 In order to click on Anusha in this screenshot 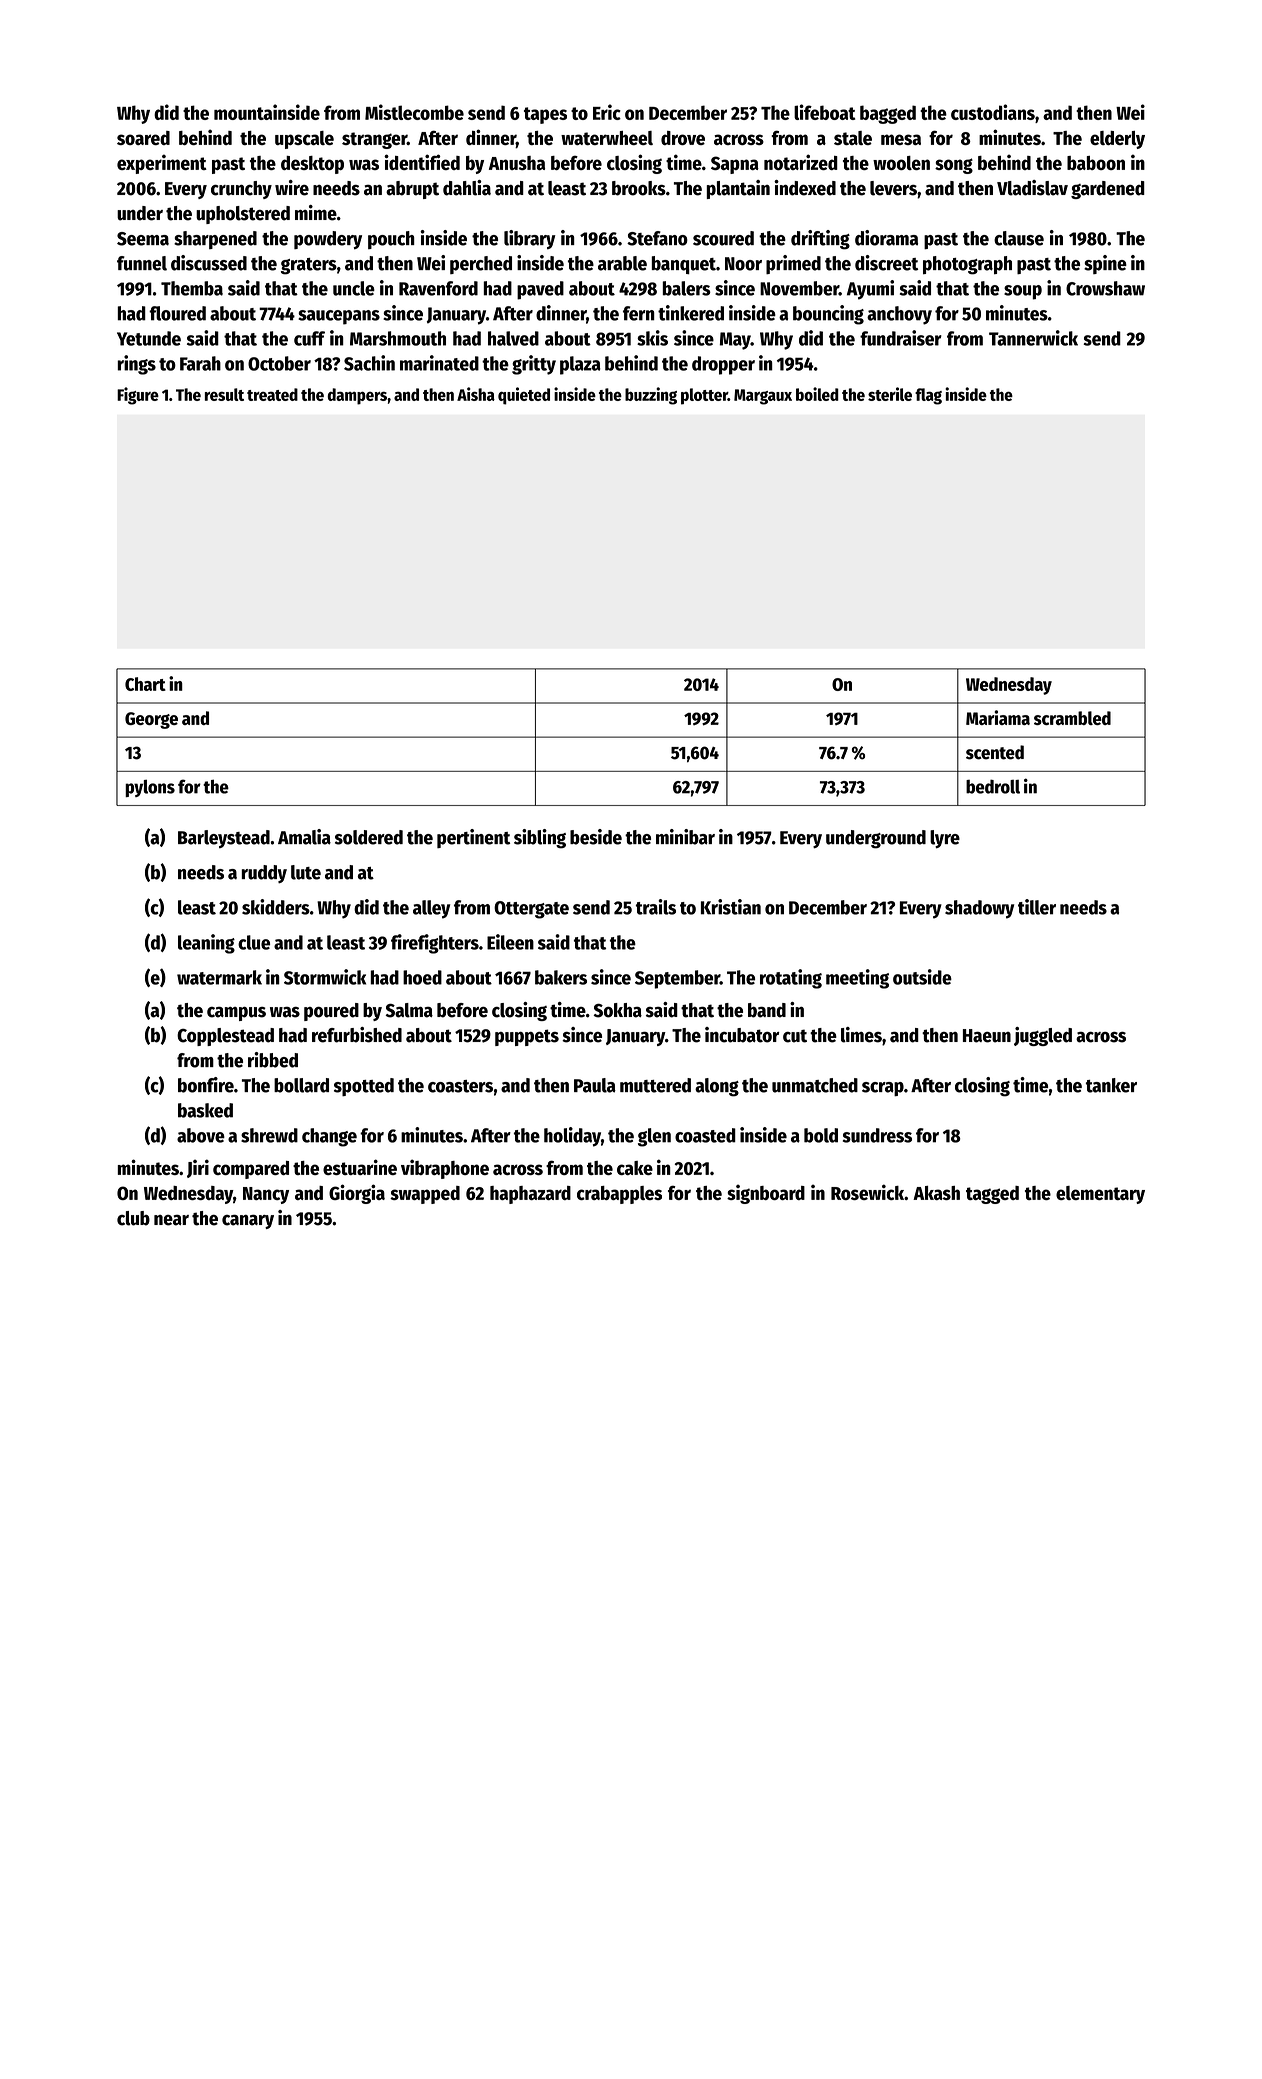, I will do `click(517, 163)`.
